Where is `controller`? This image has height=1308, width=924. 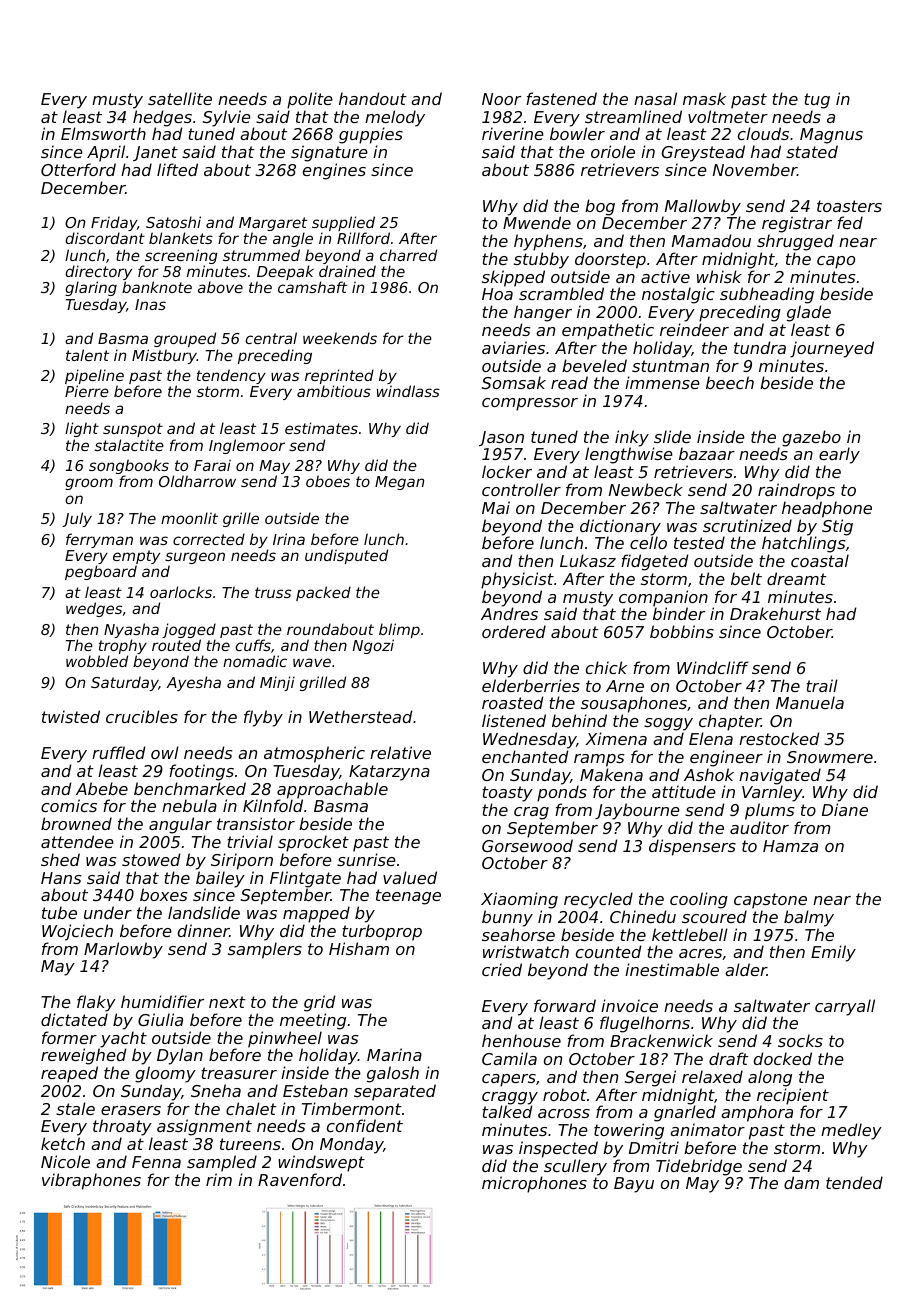 controller is located at coordinates (521, 489).
